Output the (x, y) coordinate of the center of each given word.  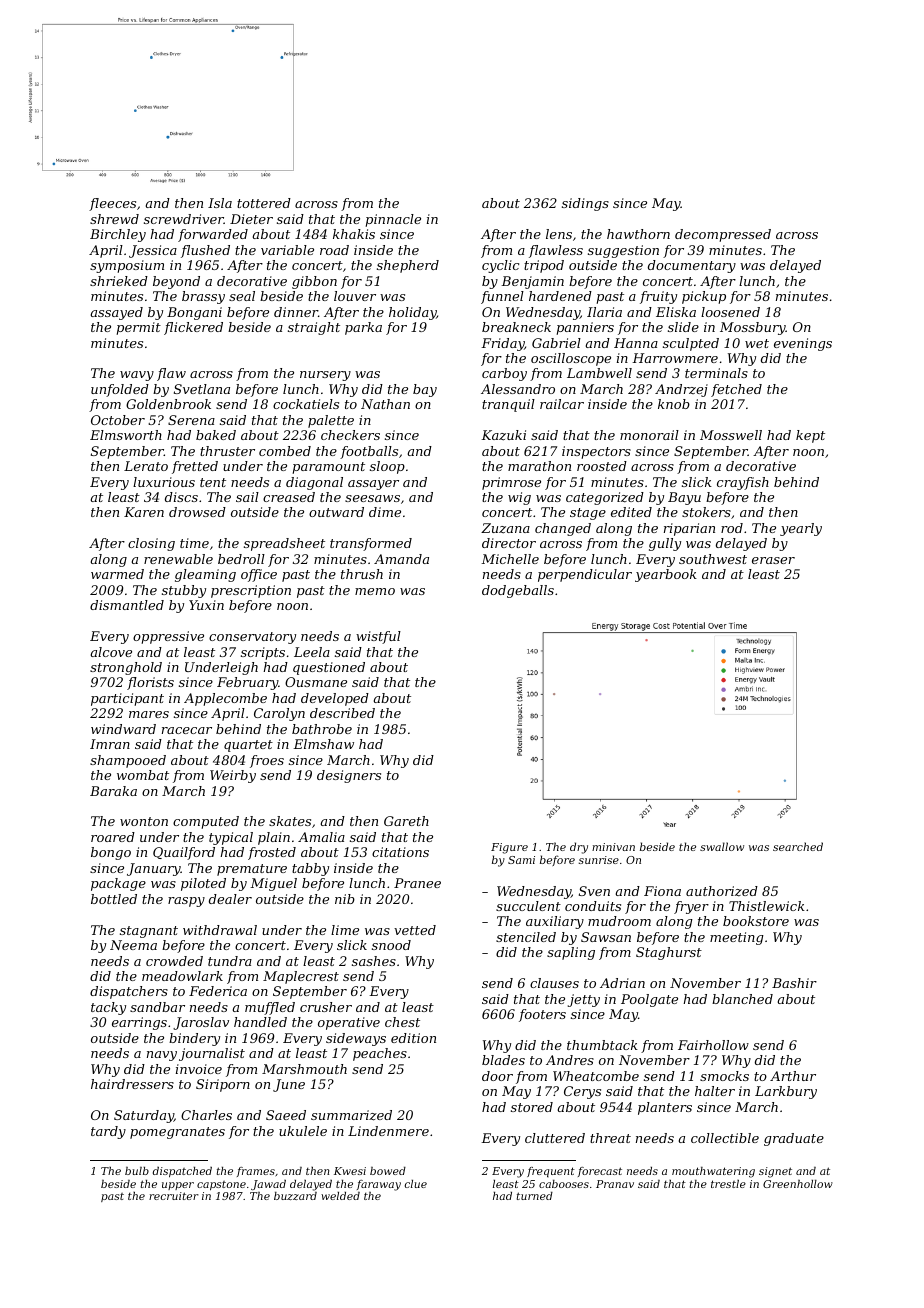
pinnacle (393, 220)
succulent (528, 906)
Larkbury (786, 1092)
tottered (264, 203)
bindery (194, 1039)
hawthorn (638, 234)
